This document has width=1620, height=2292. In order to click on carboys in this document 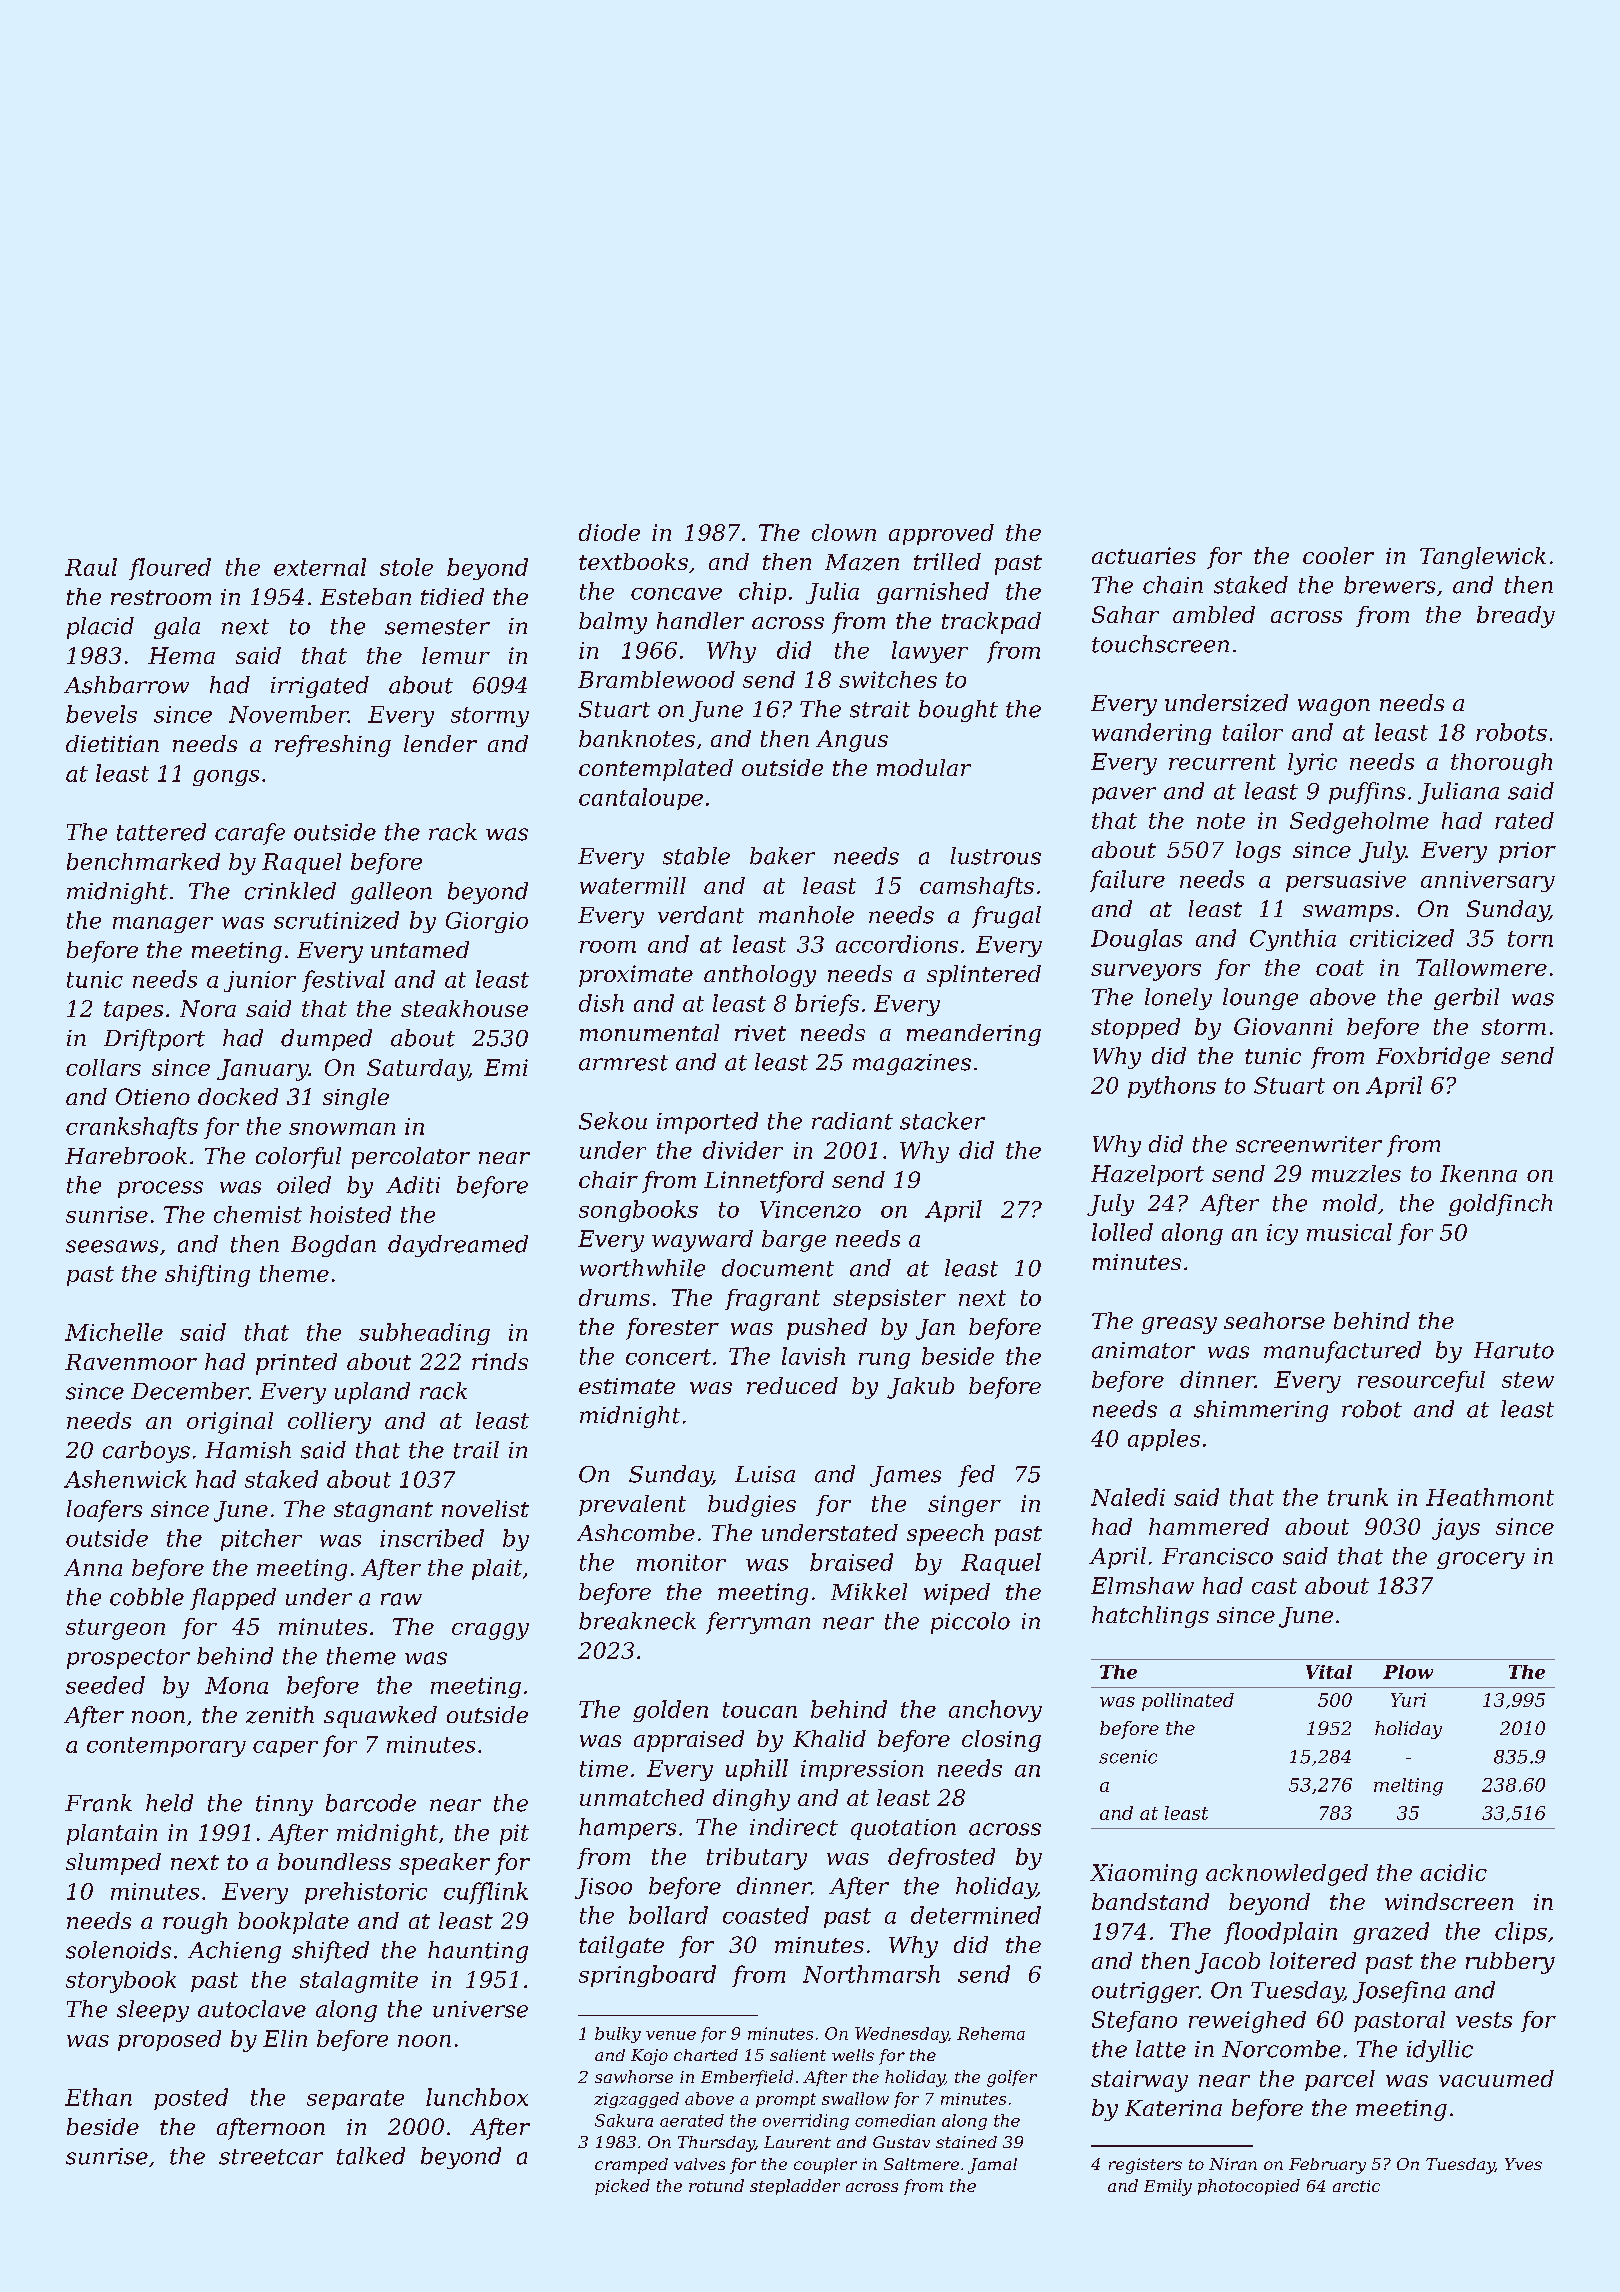, I will do `click(146, 1452)`.
